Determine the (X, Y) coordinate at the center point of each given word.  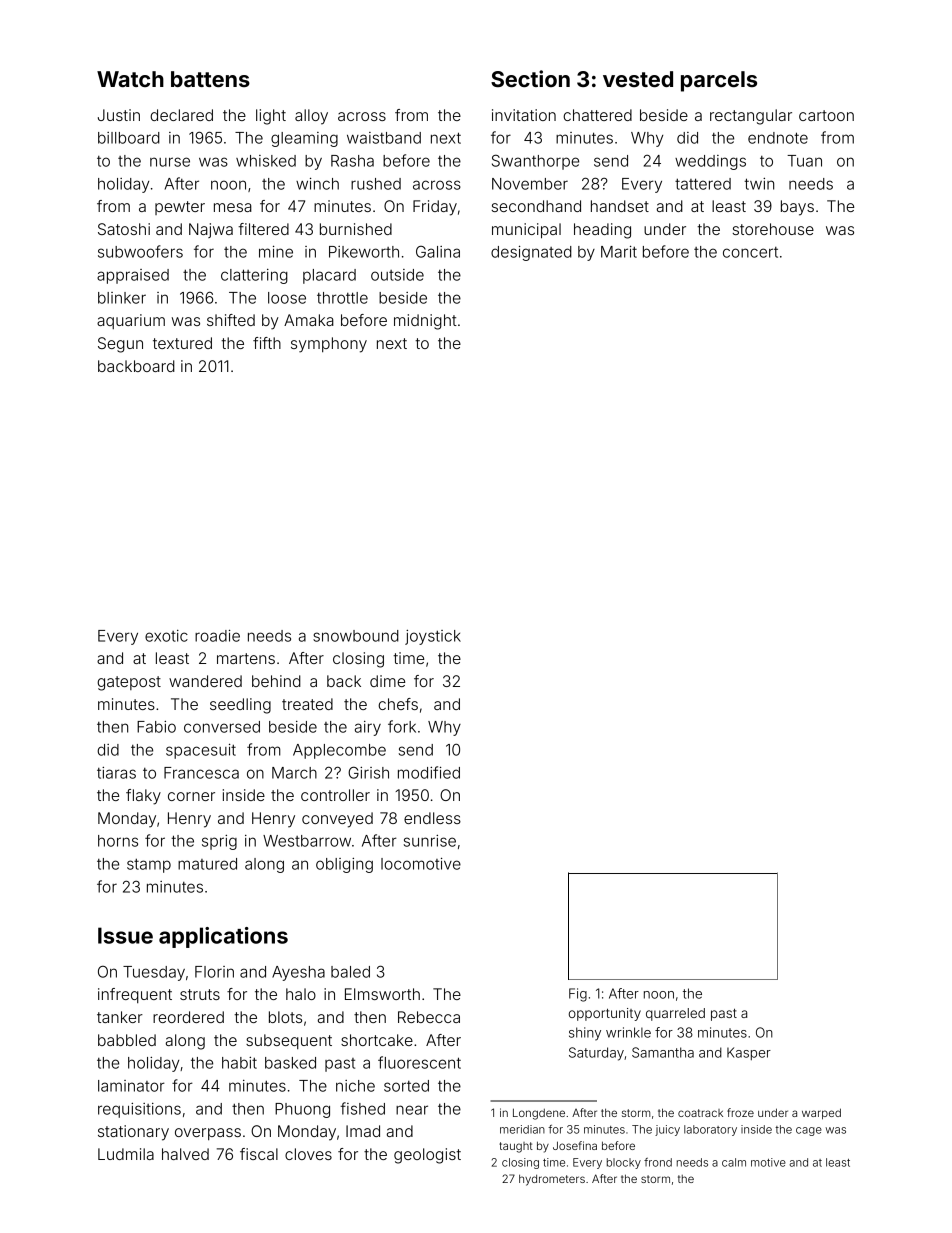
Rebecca (429, 1017)
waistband (384, 138)
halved (185, 1154)
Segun (120, 345)
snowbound (356, 636)
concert (750, 252)
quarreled (675, 1014)
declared (181, 115)
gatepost (129, 683)
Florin (214, 972)
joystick (433, 637)
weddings (710, 162)
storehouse (773, 229)
